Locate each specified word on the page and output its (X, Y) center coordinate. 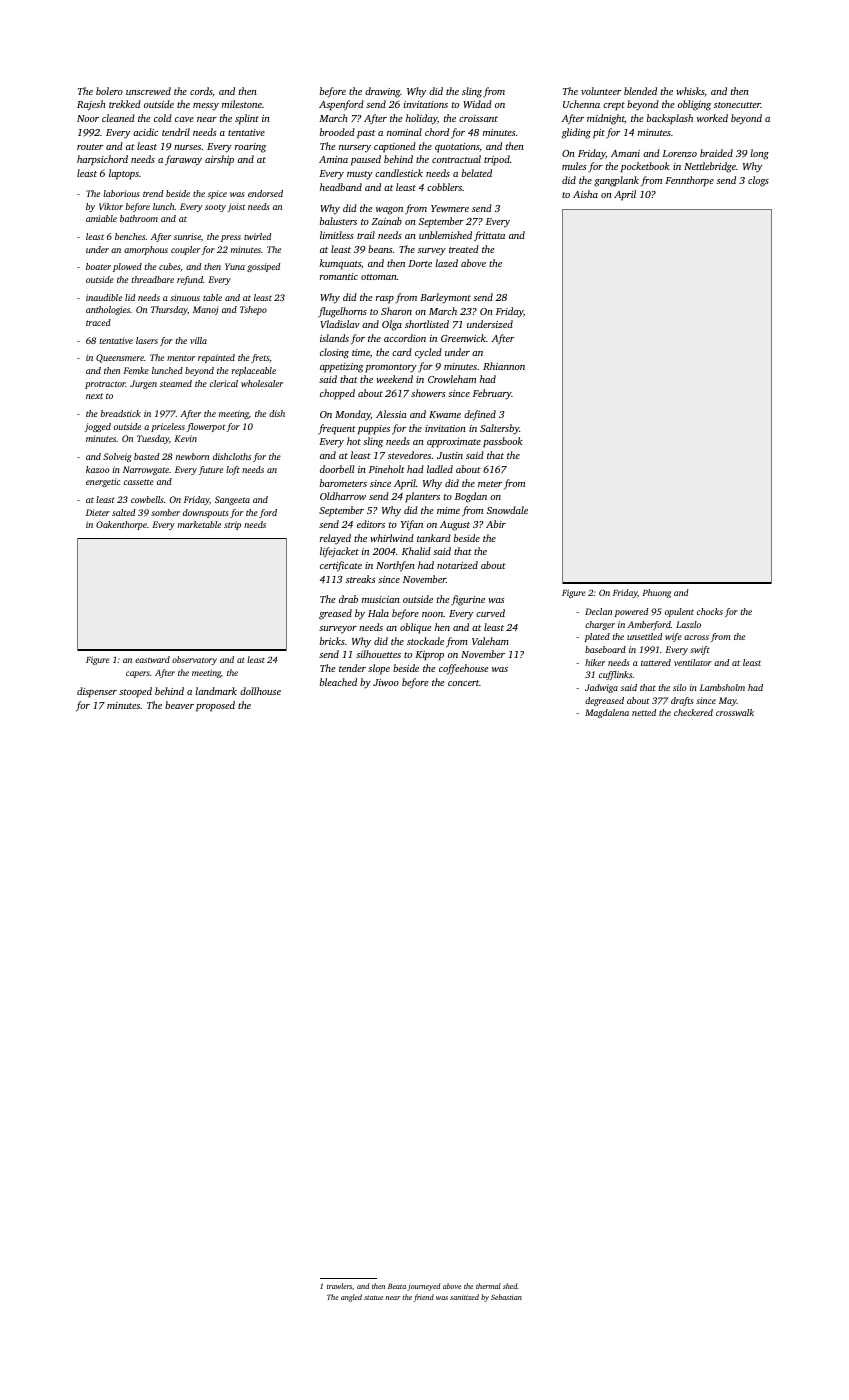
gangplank (616, 181)
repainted (216, 358)
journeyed (423, 1287)
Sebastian (506, 1297)
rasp (385, 300)
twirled (257, 236)
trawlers (339, 1286)
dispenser (97, 692)
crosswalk (735, 712)
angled (351, 1298)
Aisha (585, 194)
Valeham (490, 641)
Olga (392, 325)
